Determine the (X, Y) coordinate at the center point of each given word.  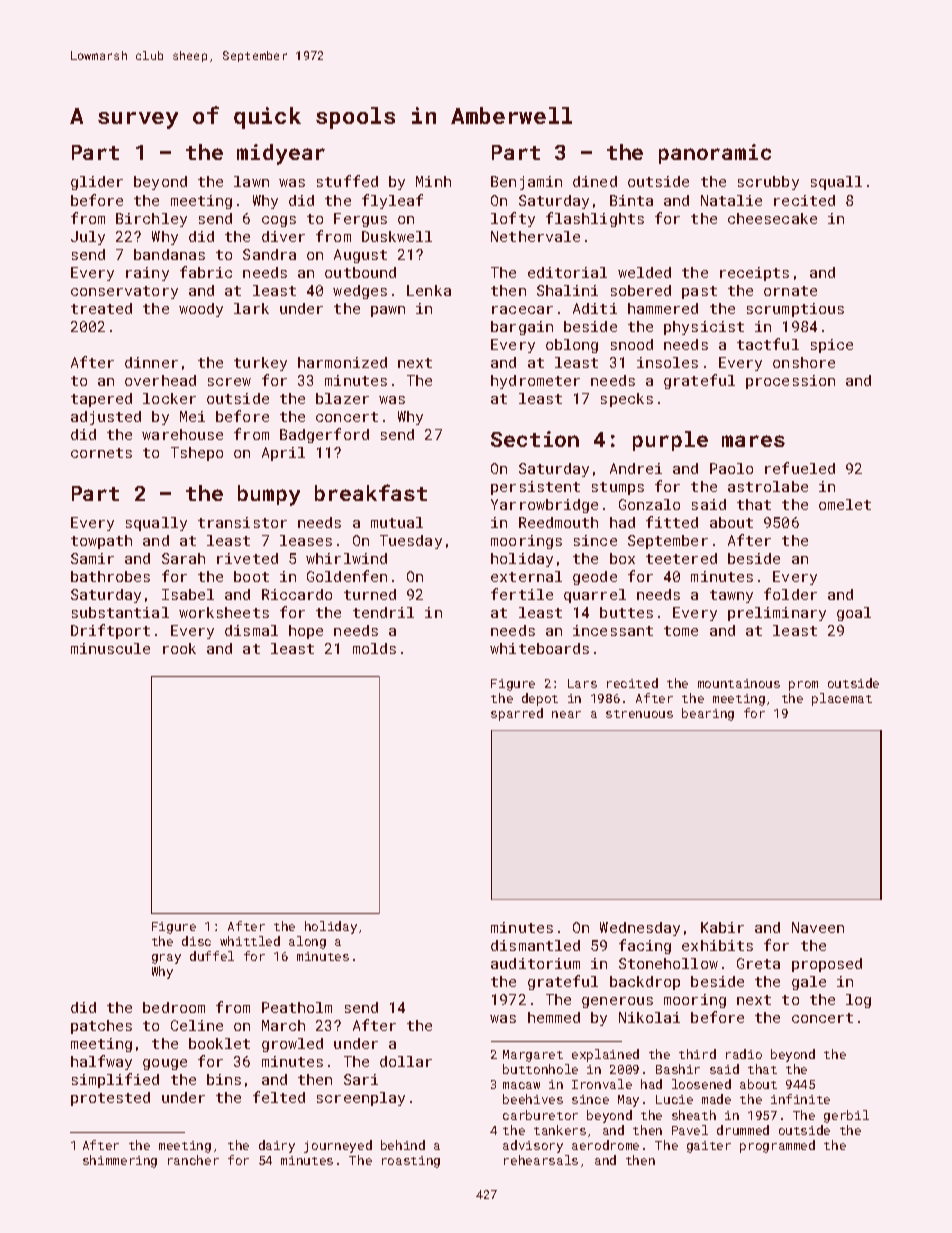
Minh (433, 181)
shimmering (120, 1161)
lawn (251, 181)
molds (374, 648)
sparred (517, 714)
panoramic (715, 154)
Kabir (722, 927)
